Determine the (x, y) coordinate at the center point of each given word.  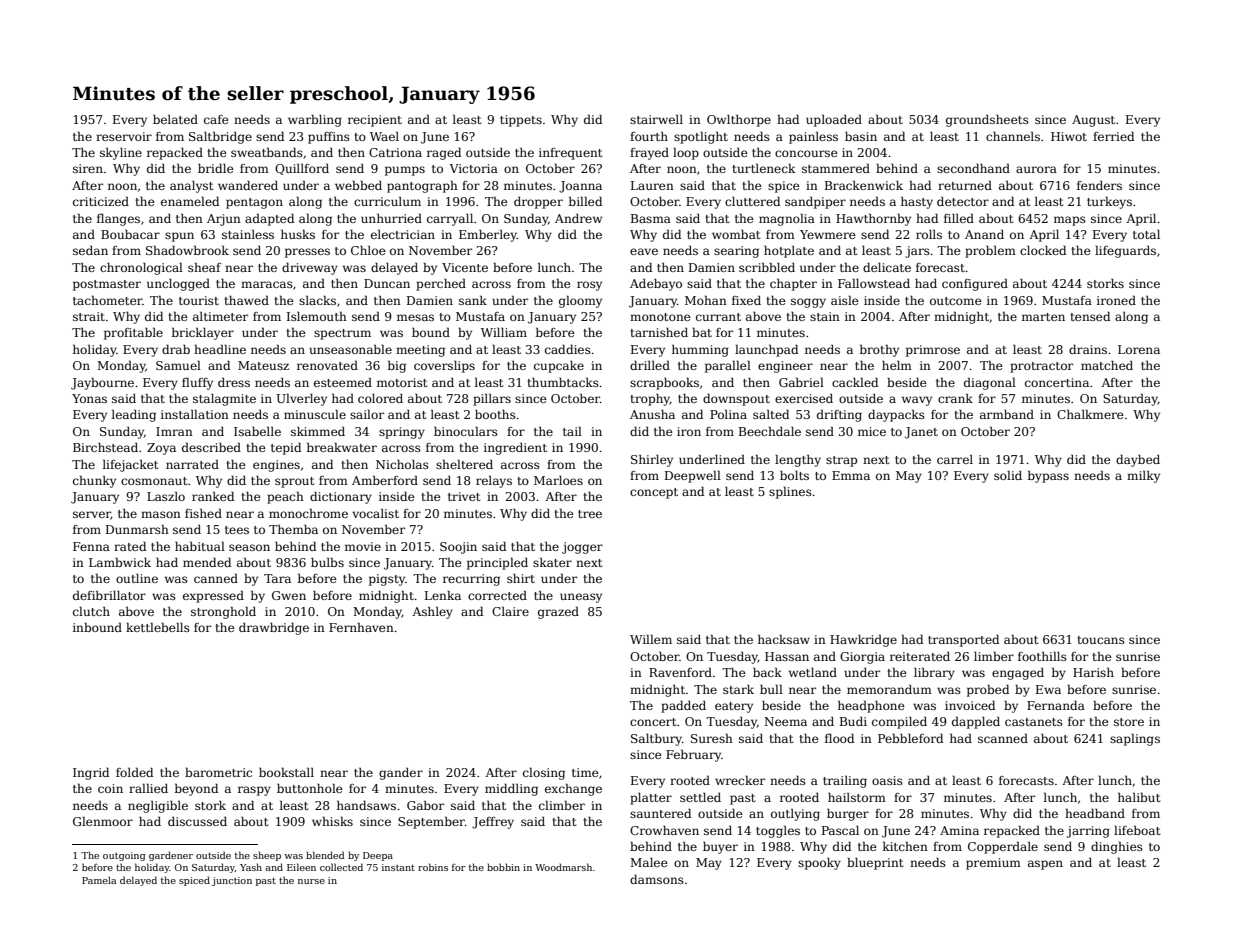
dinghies (1117, 847)
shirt (521, 578)
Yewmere (828, 234)
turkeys (1109, 202)
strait (89, 316)
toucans (1101, 640)
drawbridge (274, 628)
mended (207, 562)
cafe (216, 119)
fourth (649, 136)
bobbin (503, 867)
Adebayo (656, 285)
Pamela (99, 880)
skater (552, 562)
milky (1143, 476)
